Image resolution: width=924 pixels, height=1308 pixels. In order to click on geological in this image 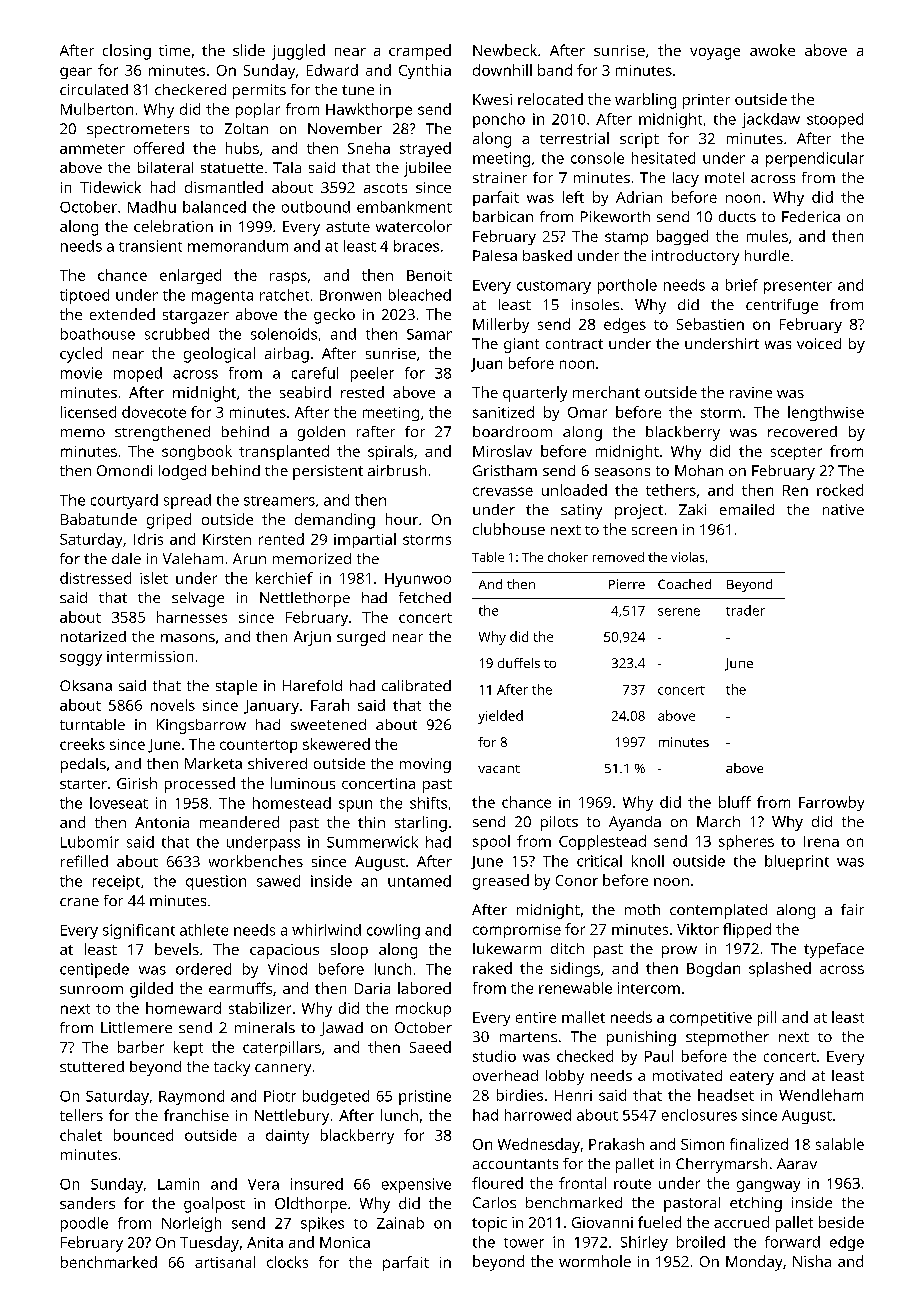, I will do `click(219, 355)`.
